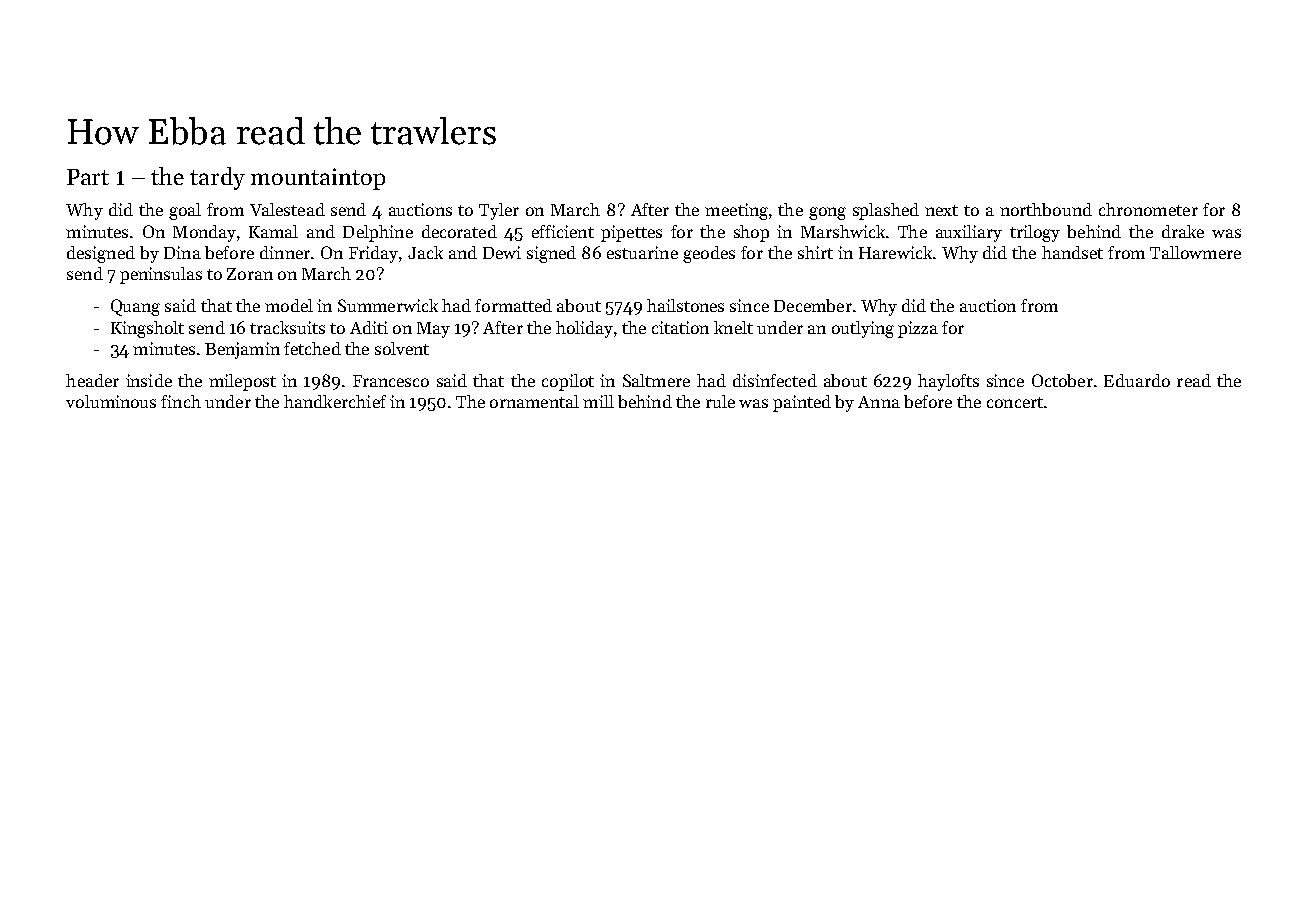 The width and height of the page is (1308, 924). I want to click on peninsulas, so click(161, 275).
